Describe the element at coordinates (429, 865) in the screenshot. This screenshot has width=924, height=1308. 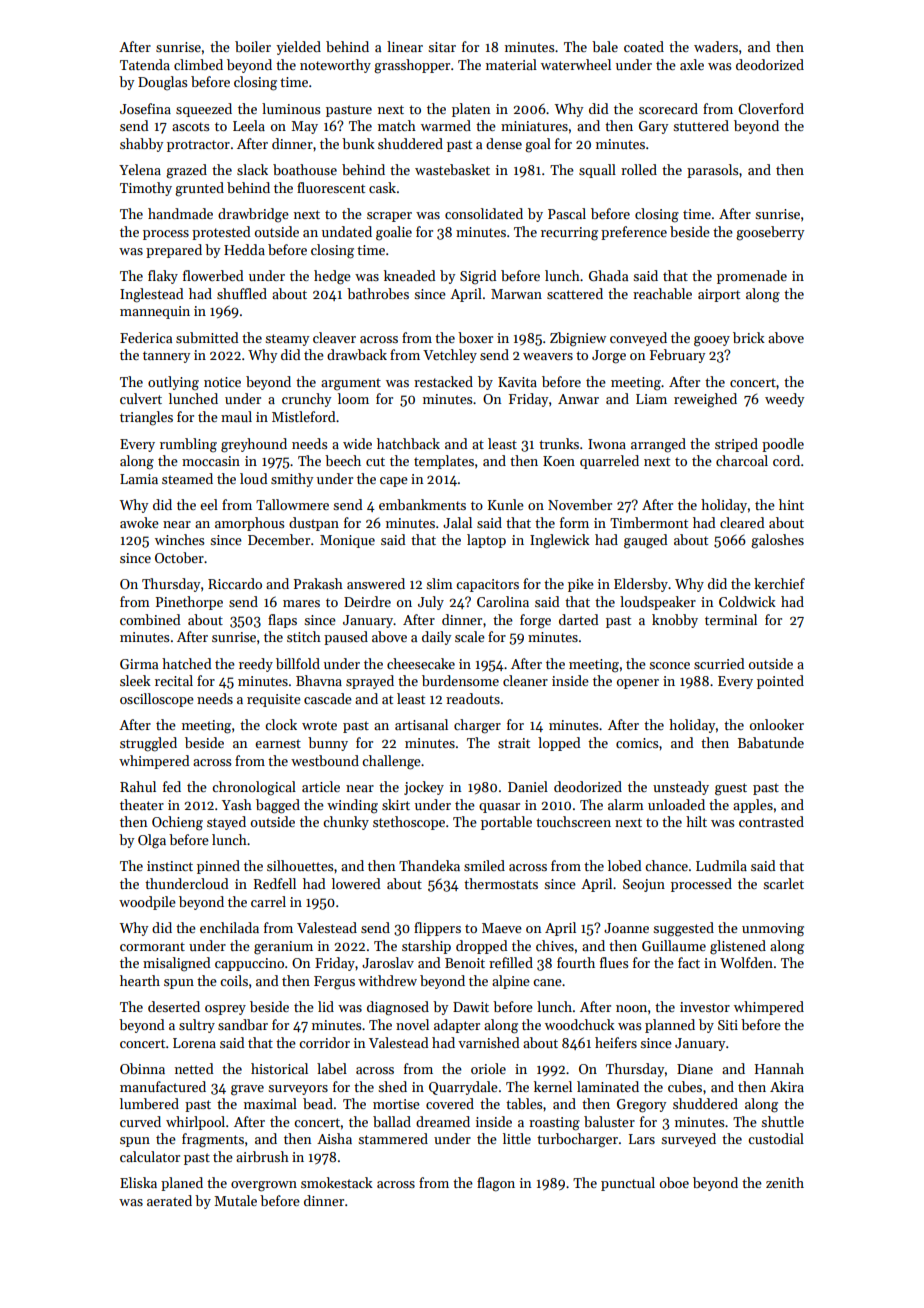
I see `Thandeka` at that location.
